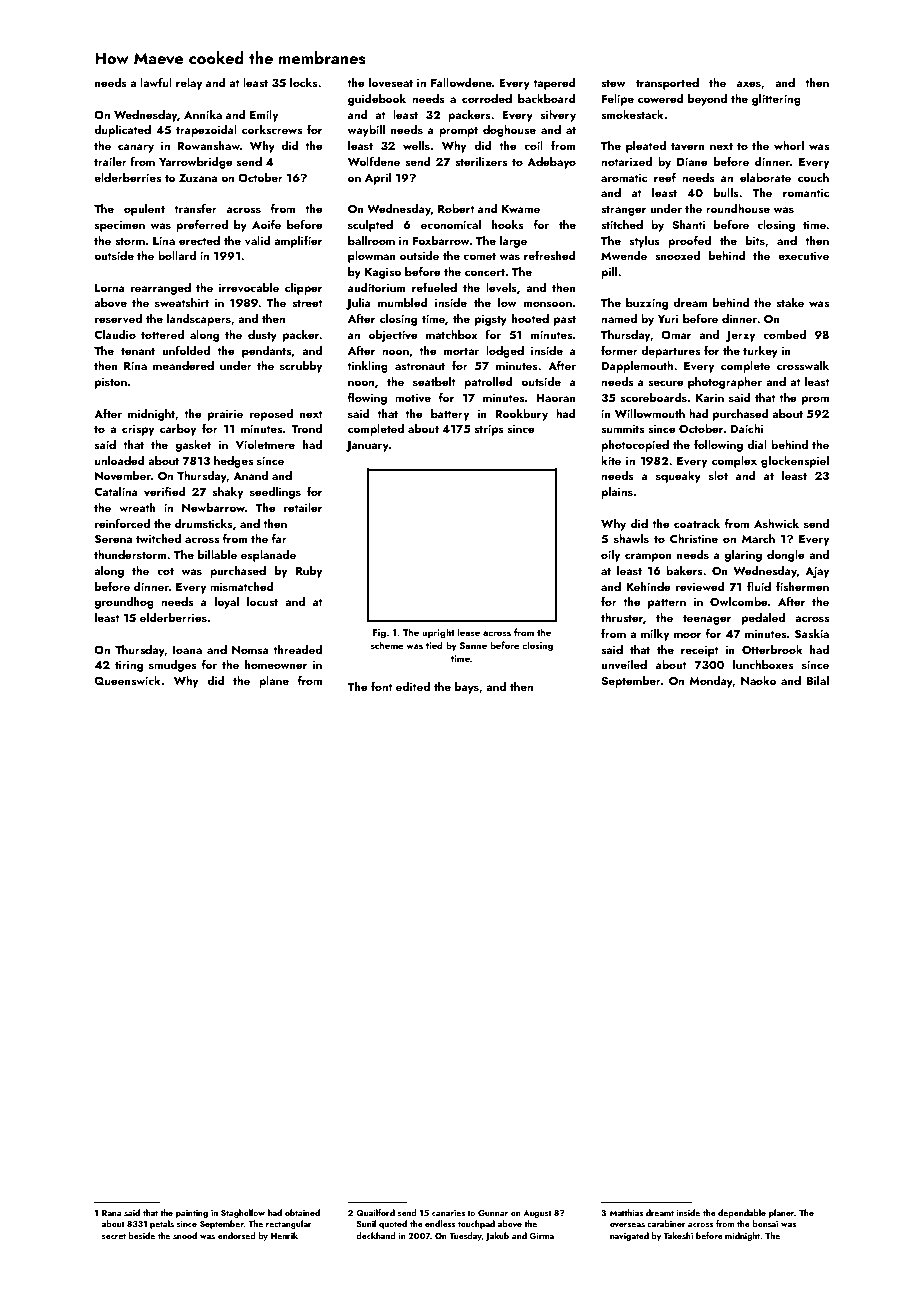 This screenshot has width=924, height=1308. I want to click on Ioana, so click(187, 650).
